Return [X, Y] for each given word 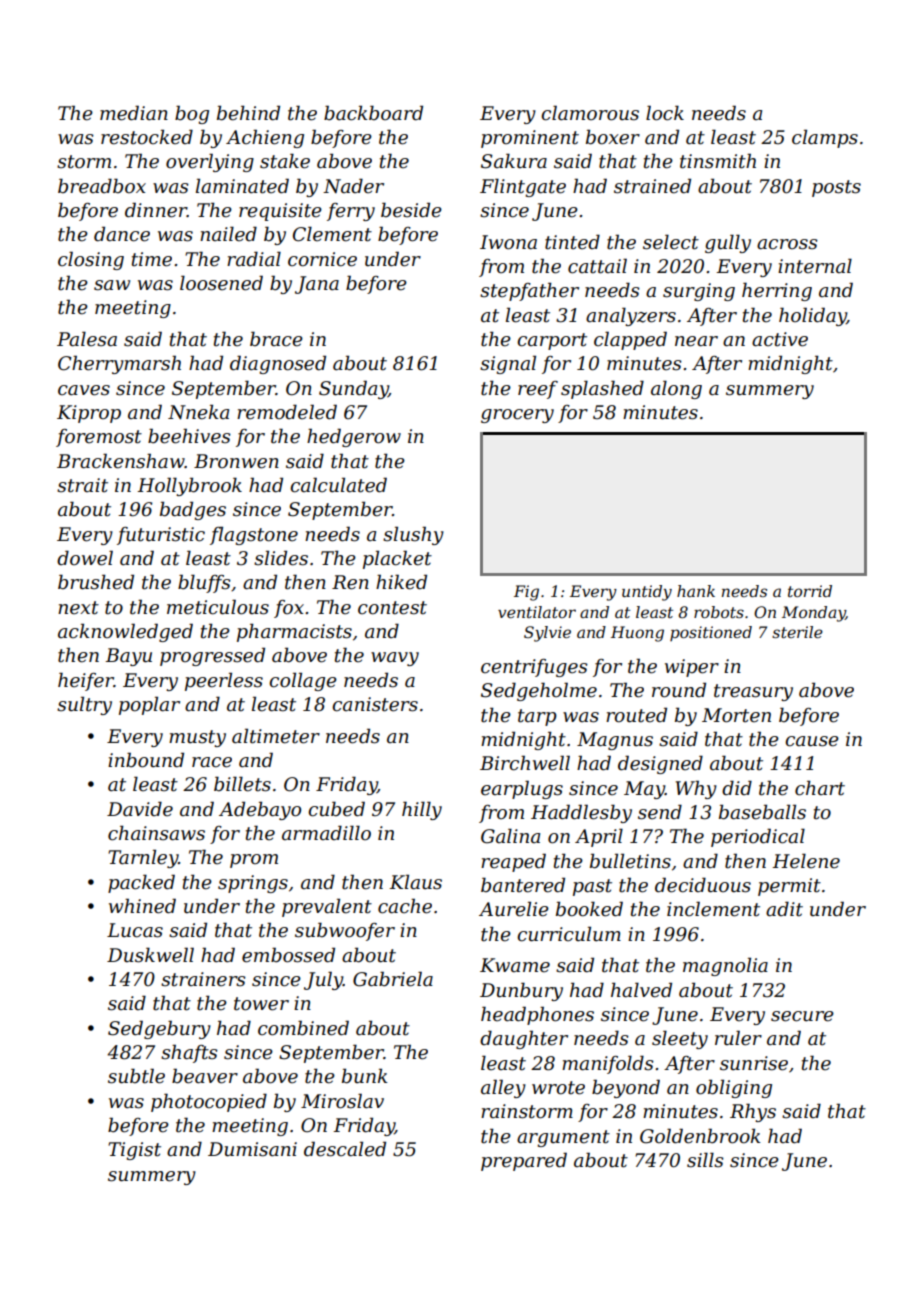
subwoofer [345, 931]
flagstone [254, 535]
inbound [146, 760]
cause [812, 741]
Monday [813, 614]
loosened [221, 283]
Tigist [134, 1151]
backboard [373, 113]
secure [802, 1016]
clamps [825, 138]
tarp [537, 717]
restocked [147, 137]
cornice [322, 259]
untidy [647, 593]
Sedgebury [159, 1029]
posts [836, 188]
